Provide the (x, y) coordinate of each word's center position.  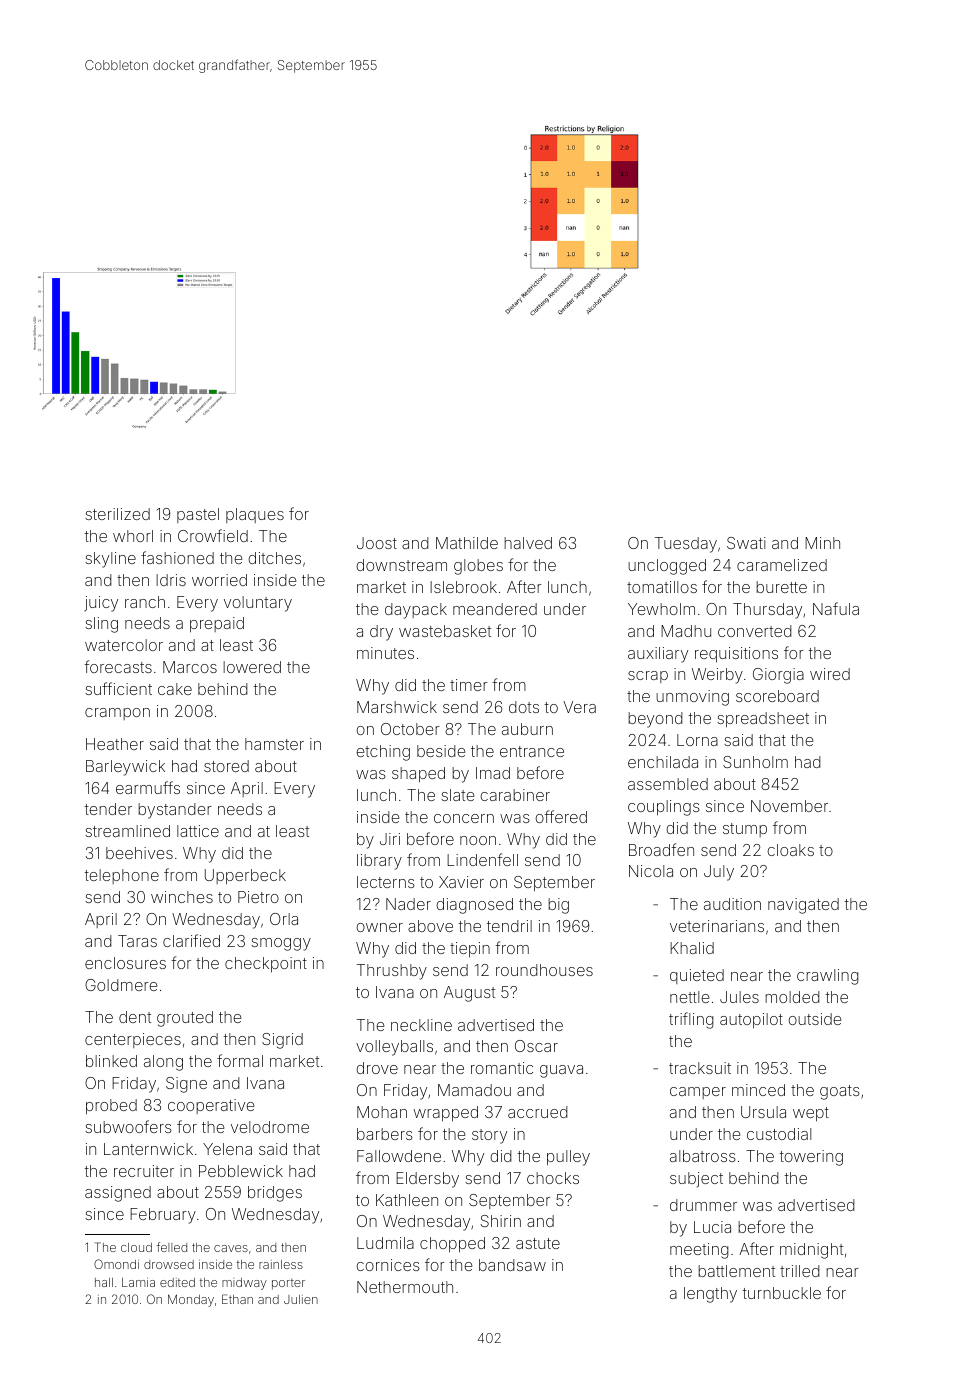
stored (226, 766)
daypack (416, 611)
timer (469, 685)
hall (104, 1282)
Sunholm (755, 762)
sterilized (117, 514)
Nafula (836, 608)
